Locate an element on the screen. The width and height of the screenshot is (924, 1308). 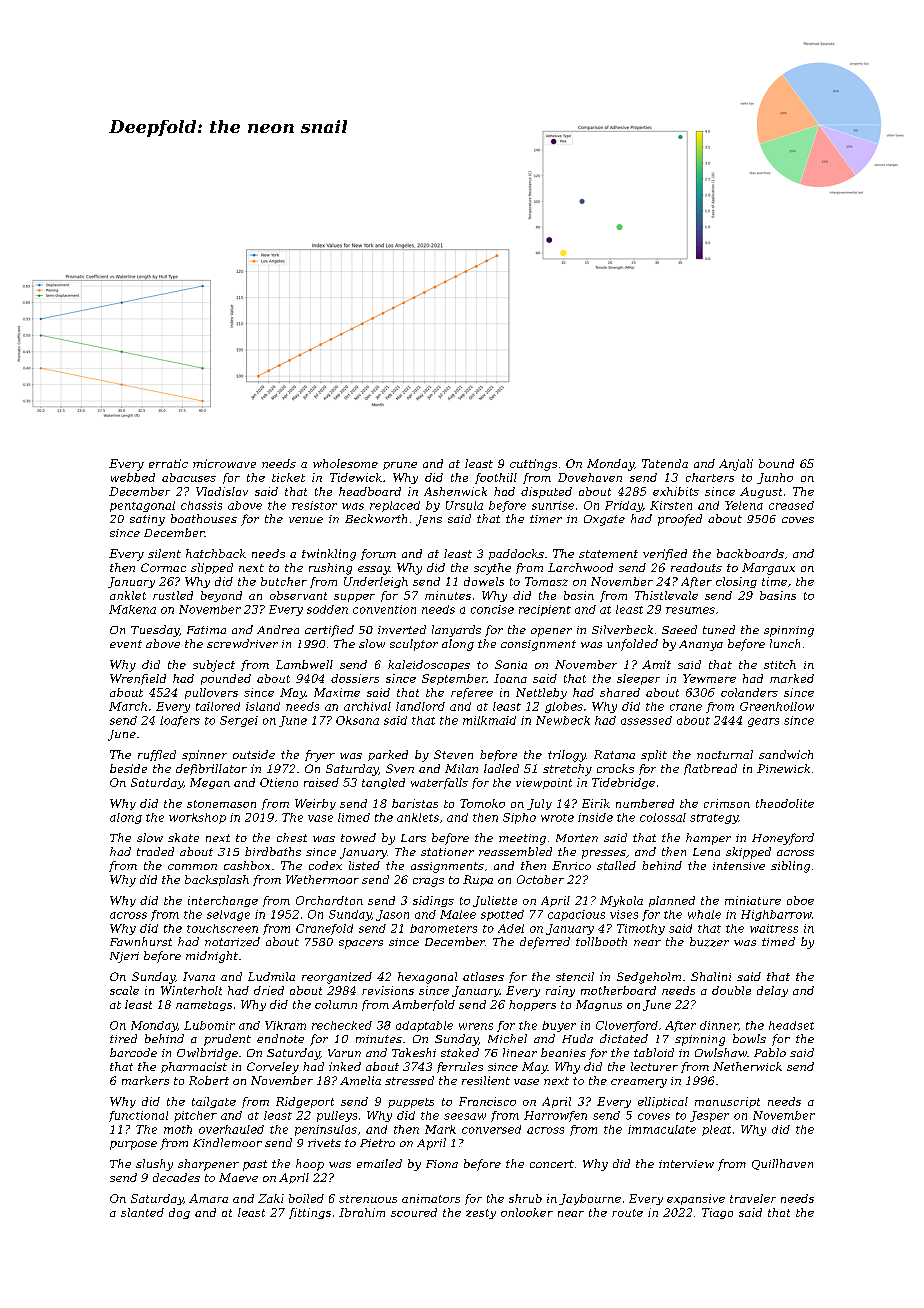
Kirsten is located at coordinates (671, 505).
